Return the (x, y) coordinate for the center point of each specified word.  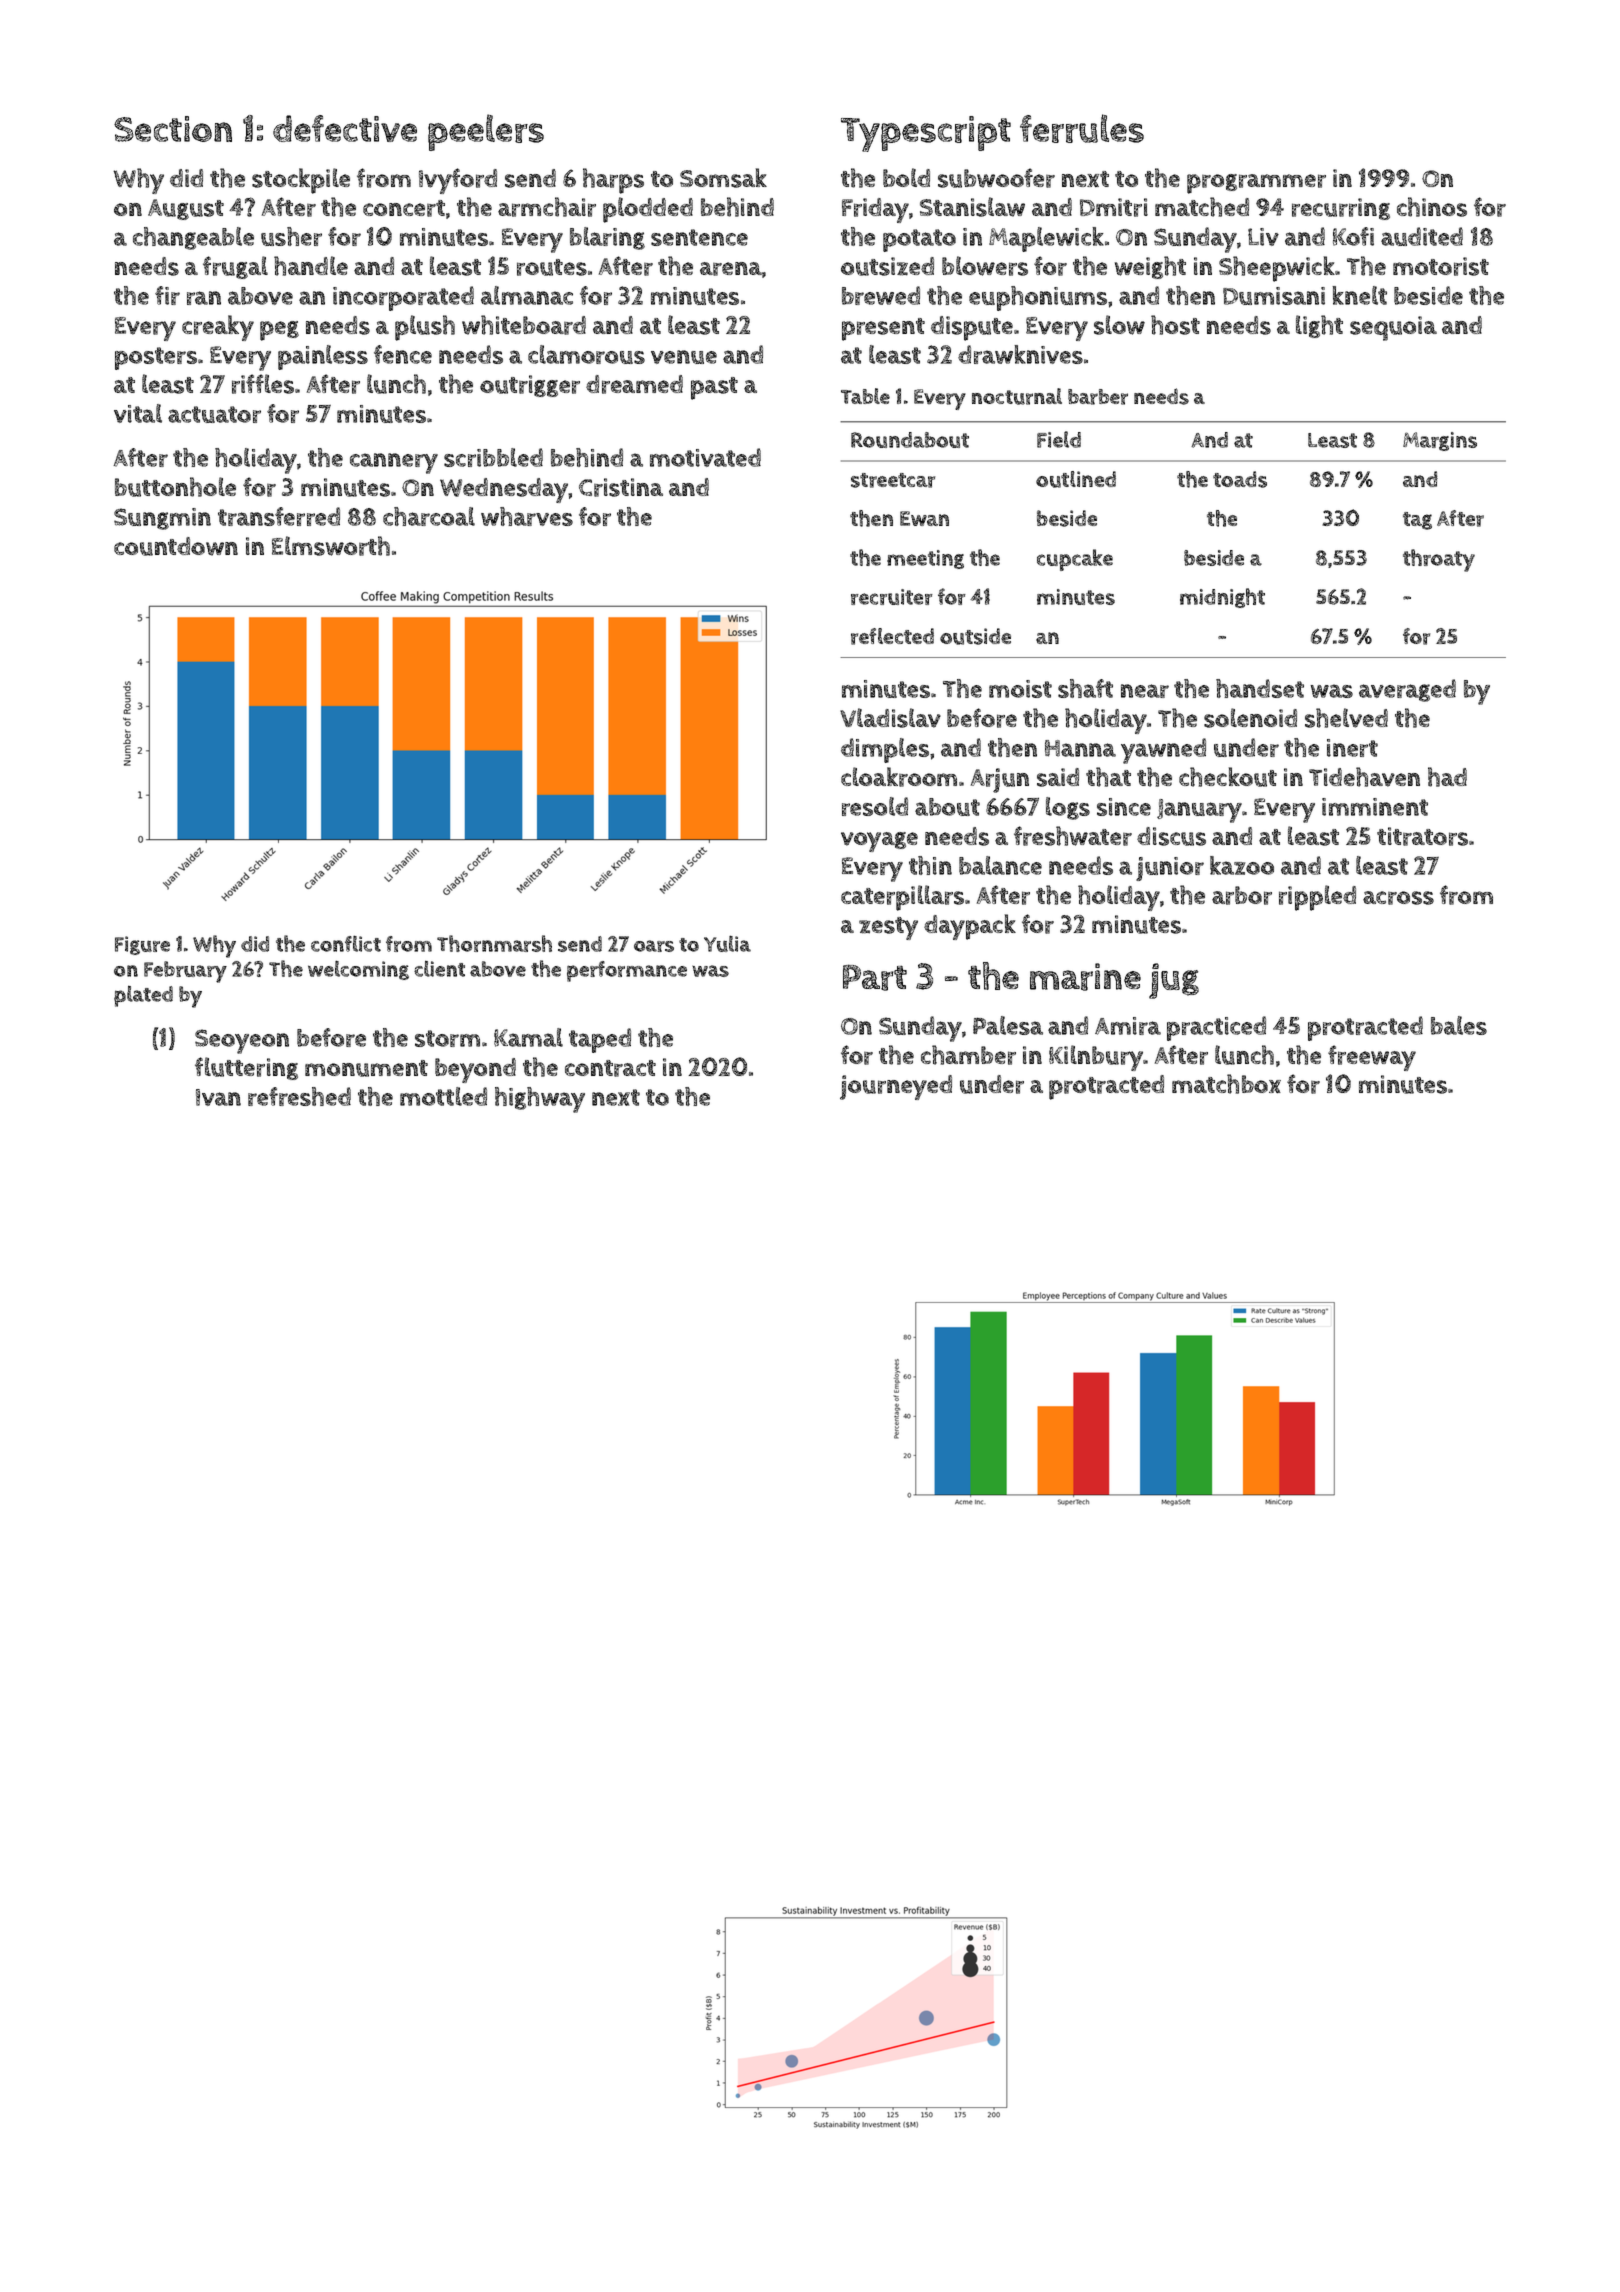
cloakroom (899, 777)
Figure (142, 945)
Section (173, 129)
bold (906, 177)
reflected (892, 636)
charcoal (429, 516)
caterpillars (902, 898)
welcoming (358, 970)
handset (1260, 688)
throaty (1439, 560)
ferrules (1082, 128)
